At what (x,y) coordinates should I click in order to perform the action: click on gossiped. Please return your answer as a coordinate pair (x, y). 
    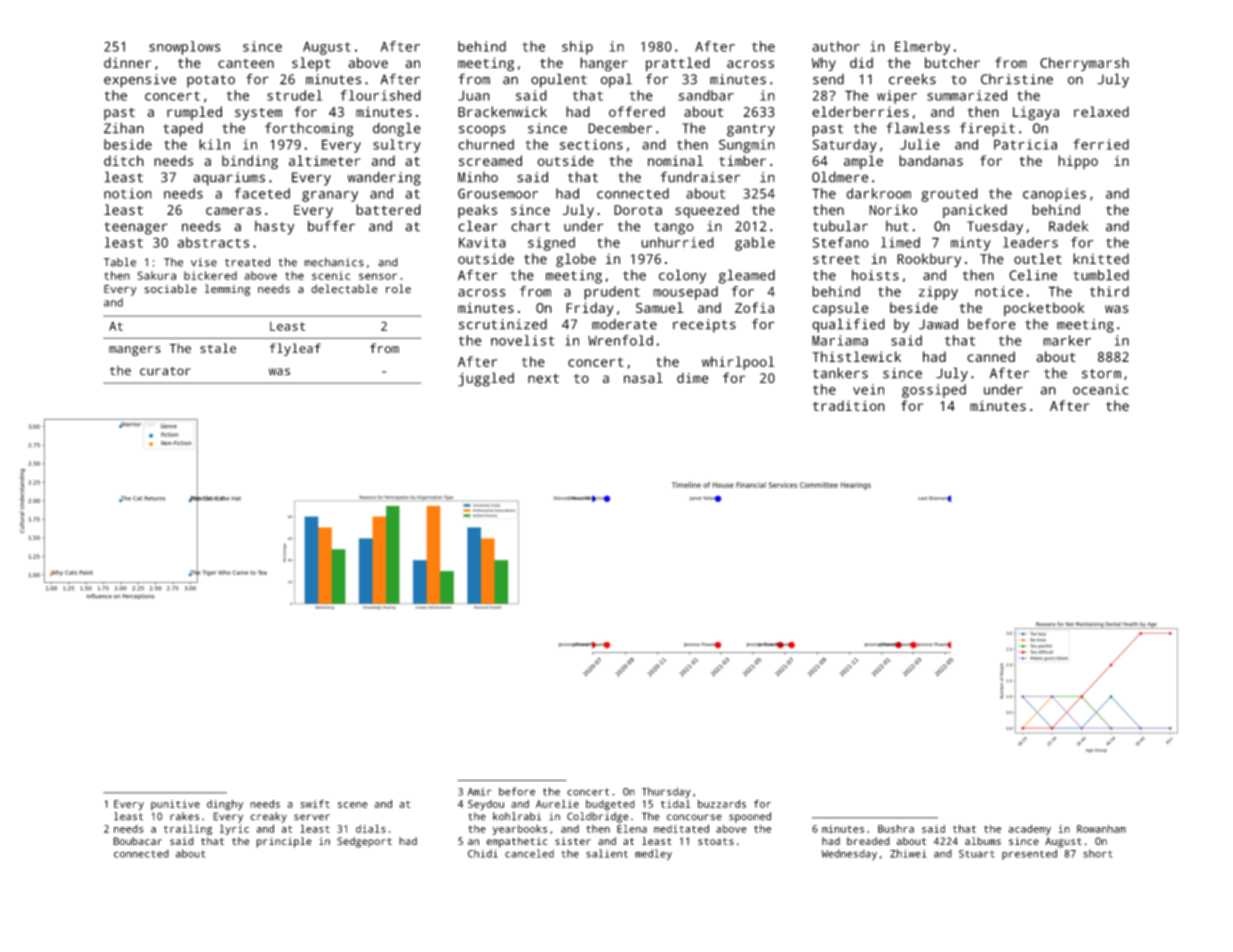
    Looking at the image, I should click on (934, 391).
